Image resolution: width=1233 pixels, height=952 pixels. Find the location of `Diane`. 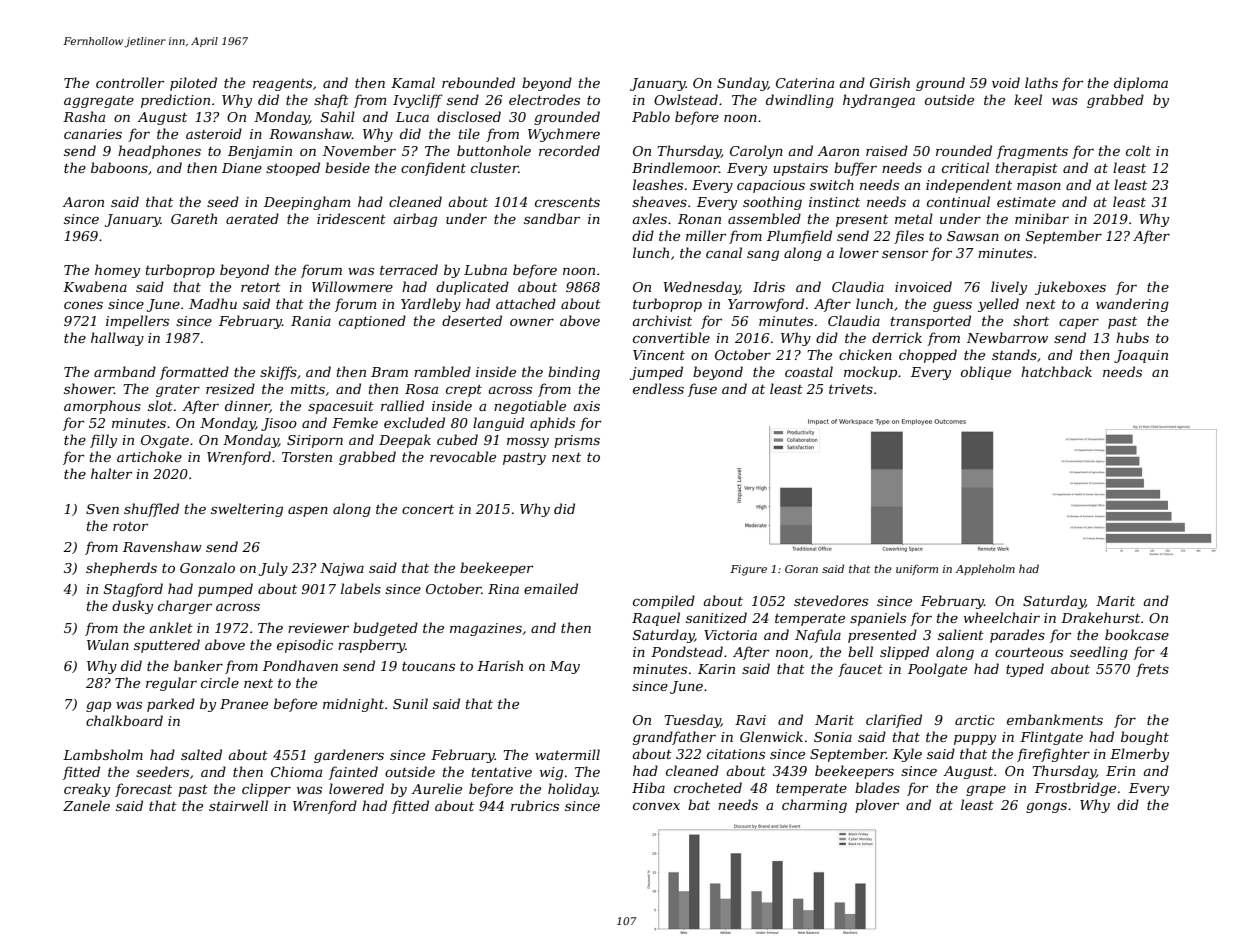

Diane is located at coordinates (242, 168).
